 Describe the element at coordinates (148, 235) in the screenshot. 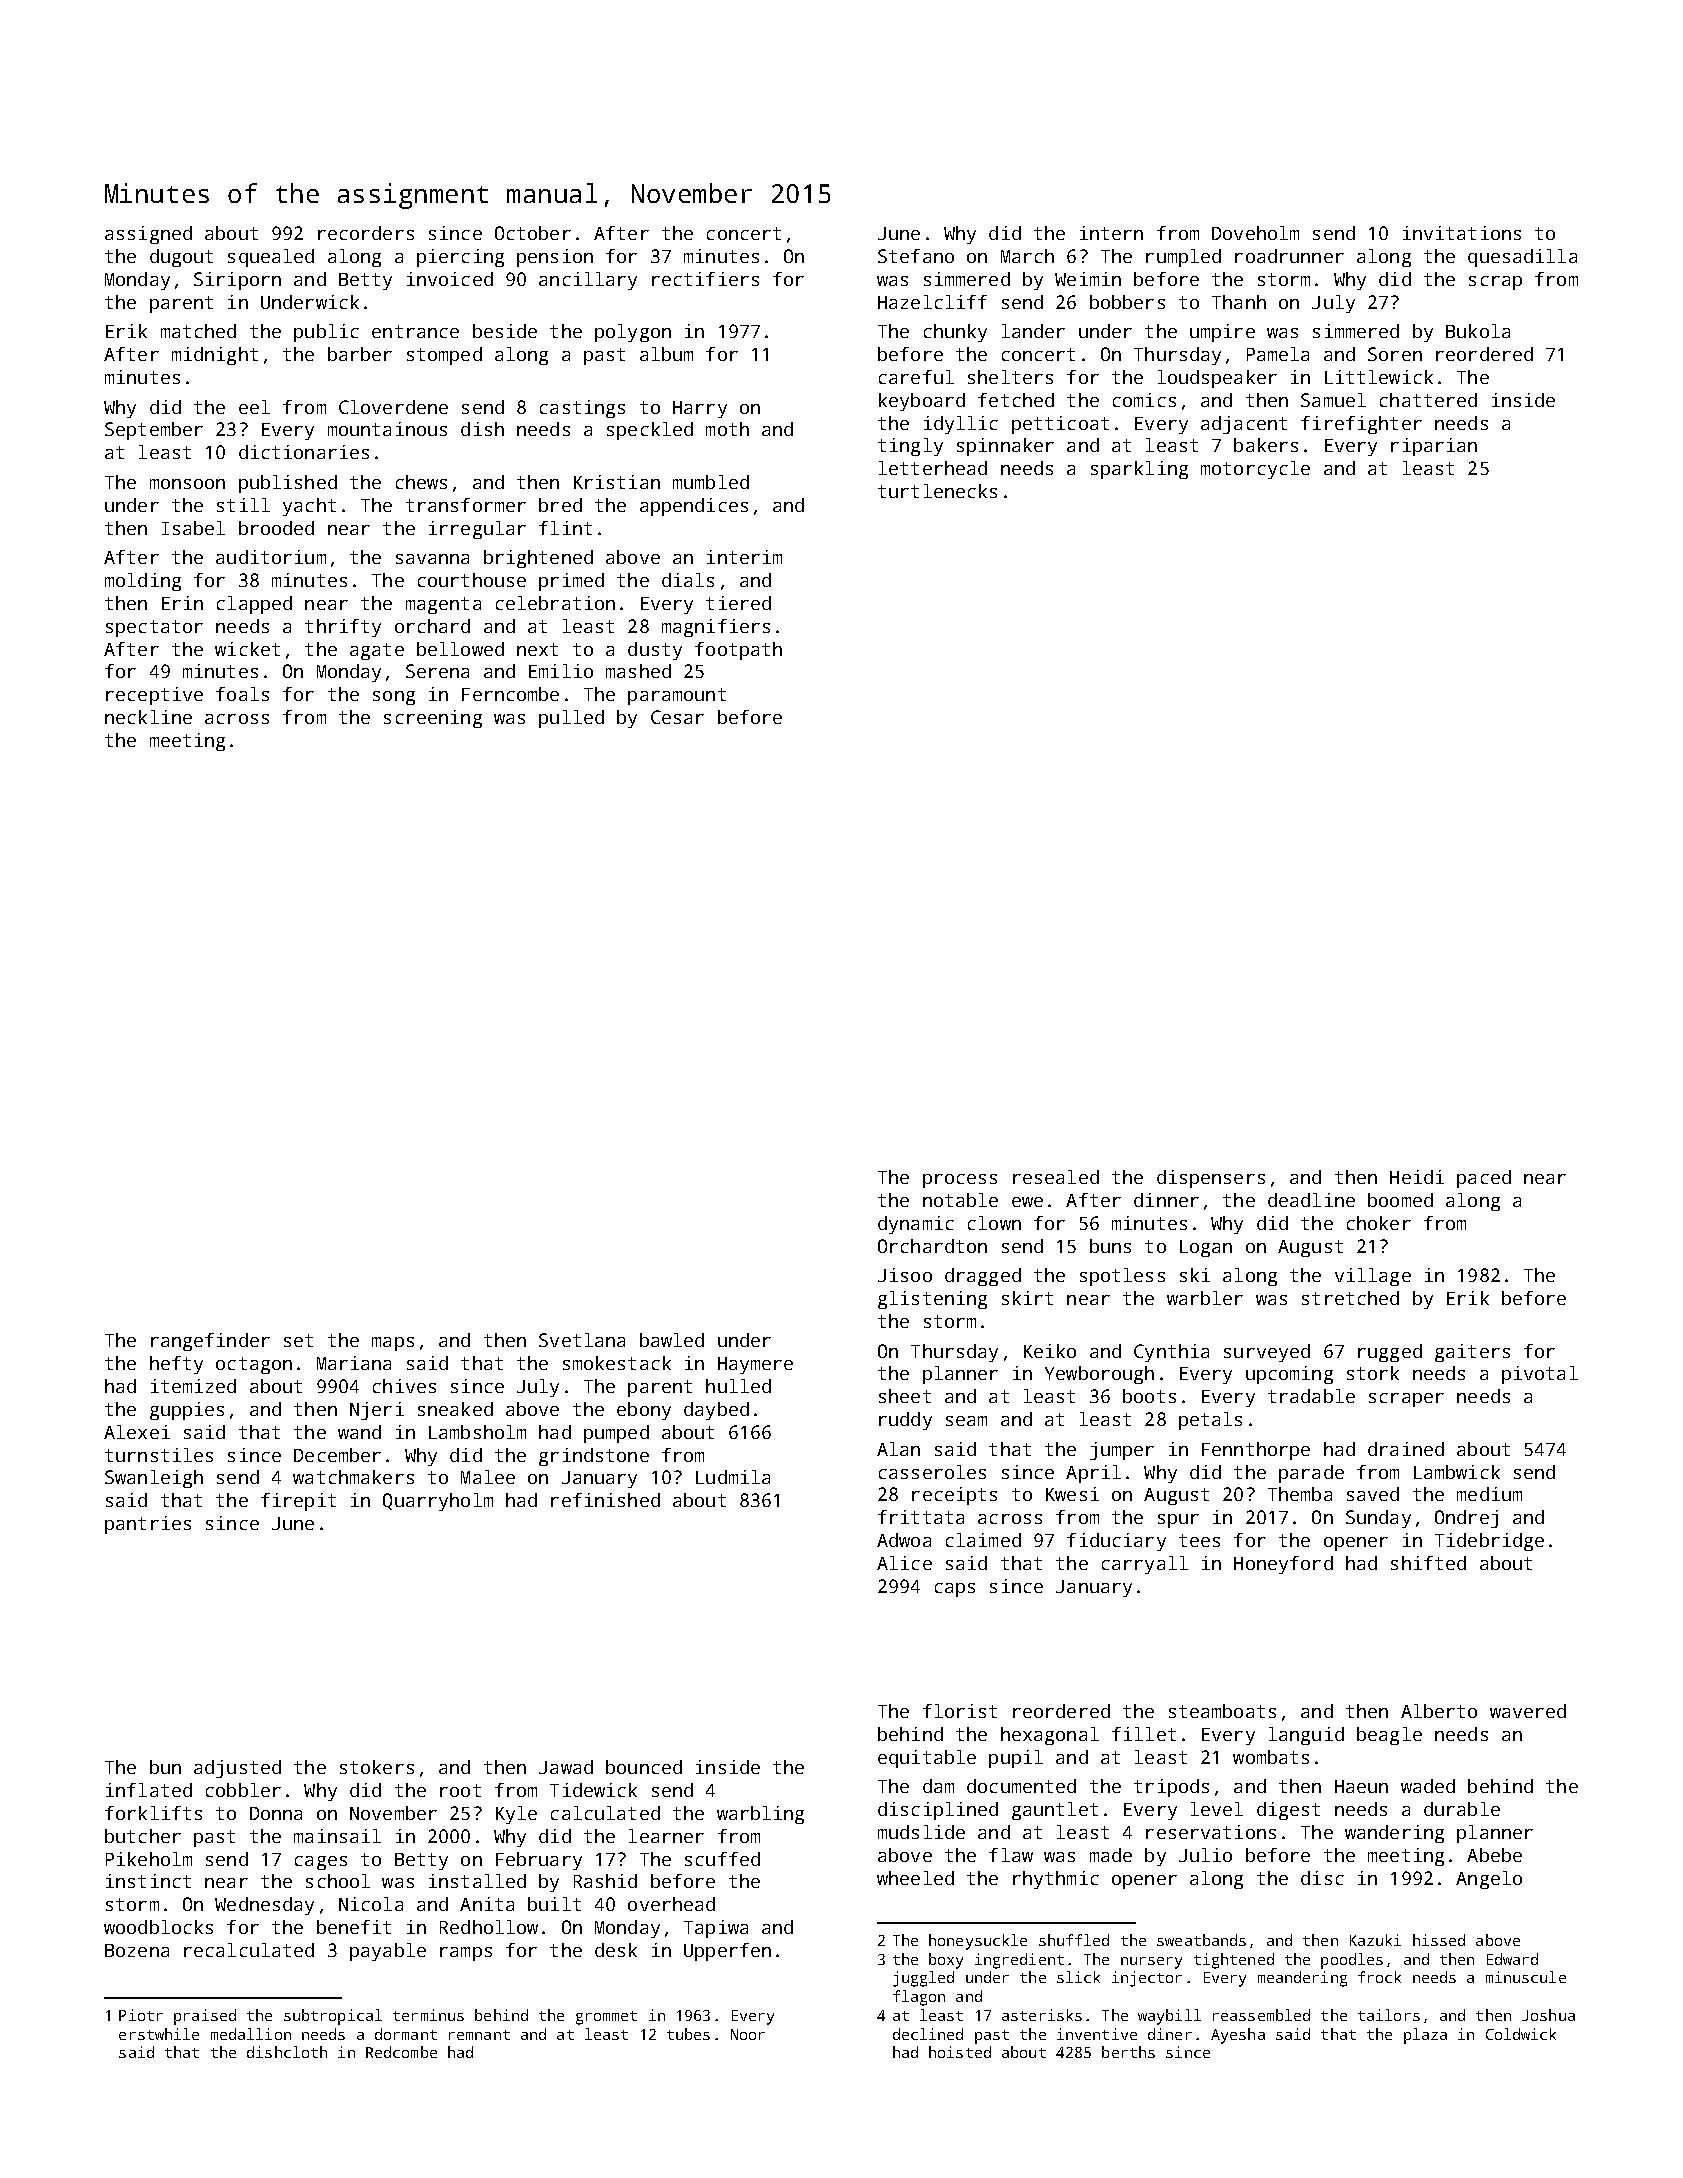

I see `assigned` at that location.
